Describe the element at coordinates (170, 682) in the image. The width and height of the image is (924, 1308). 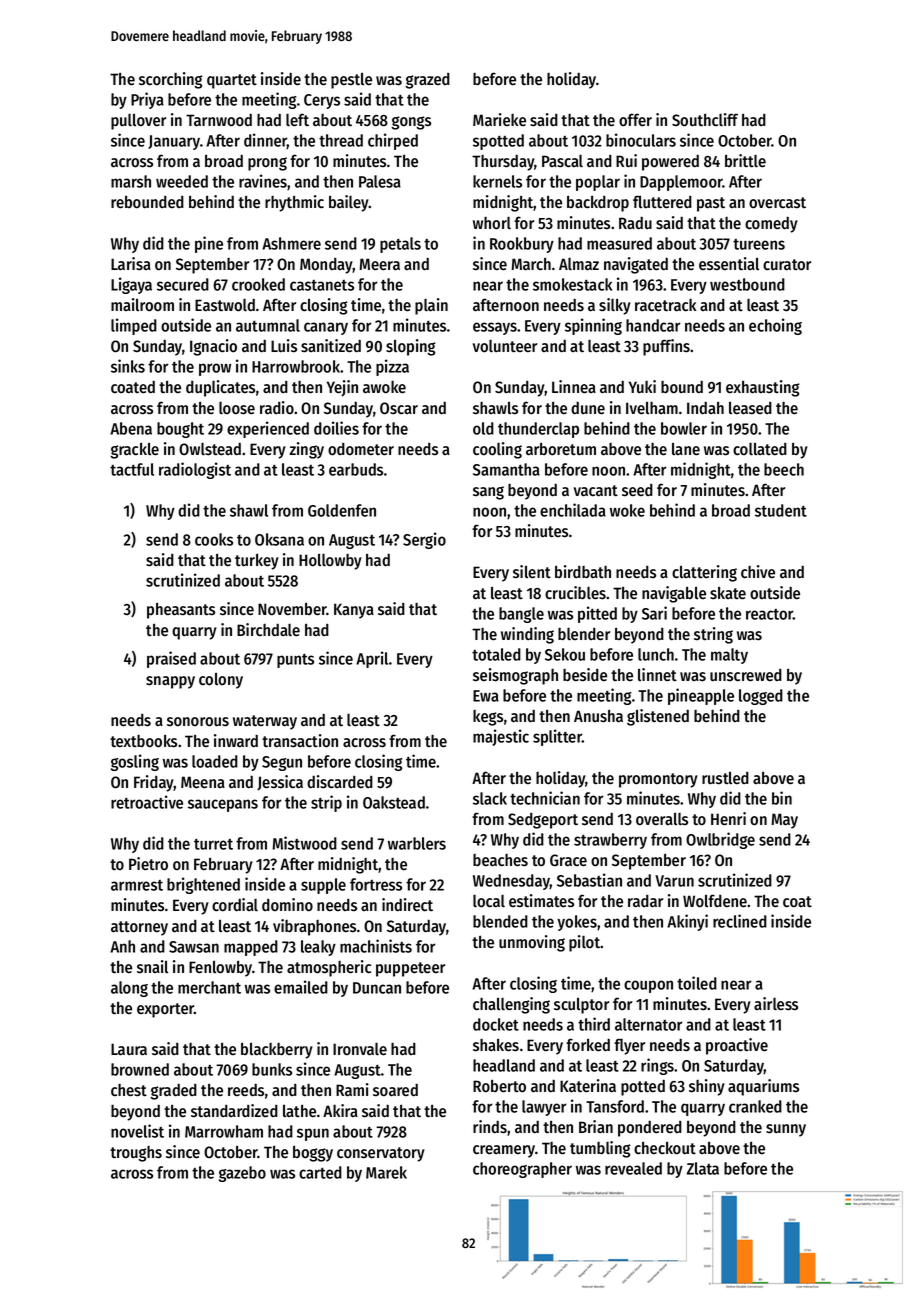
I see `snappy` at that location.
